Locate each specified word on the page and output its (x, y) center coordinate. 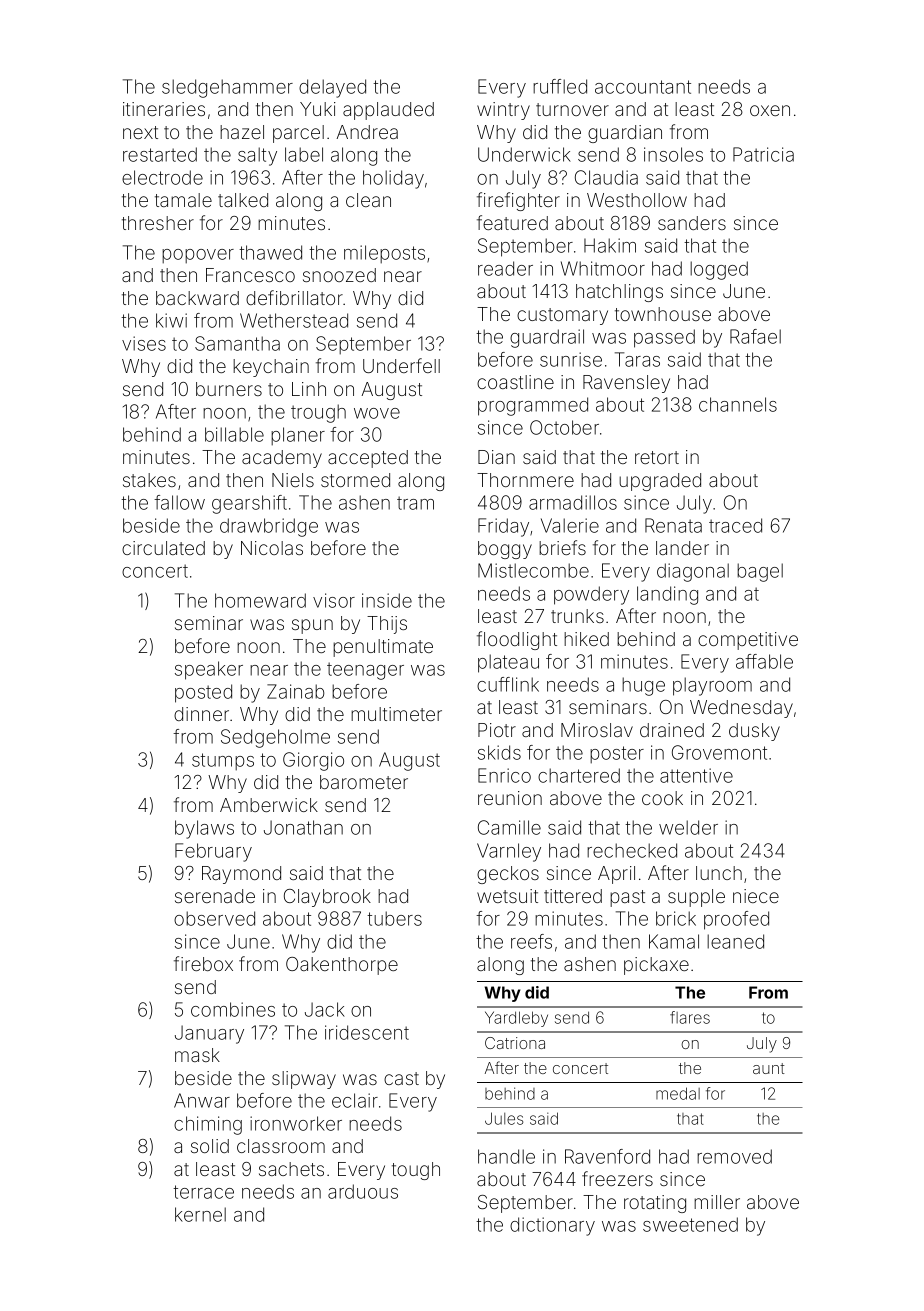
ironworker (296, 1123)
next (140, 132)
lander (682, 548)
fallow (179, 502)
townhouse (663, 314)
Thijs (387, 625)
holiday (393, 179)
